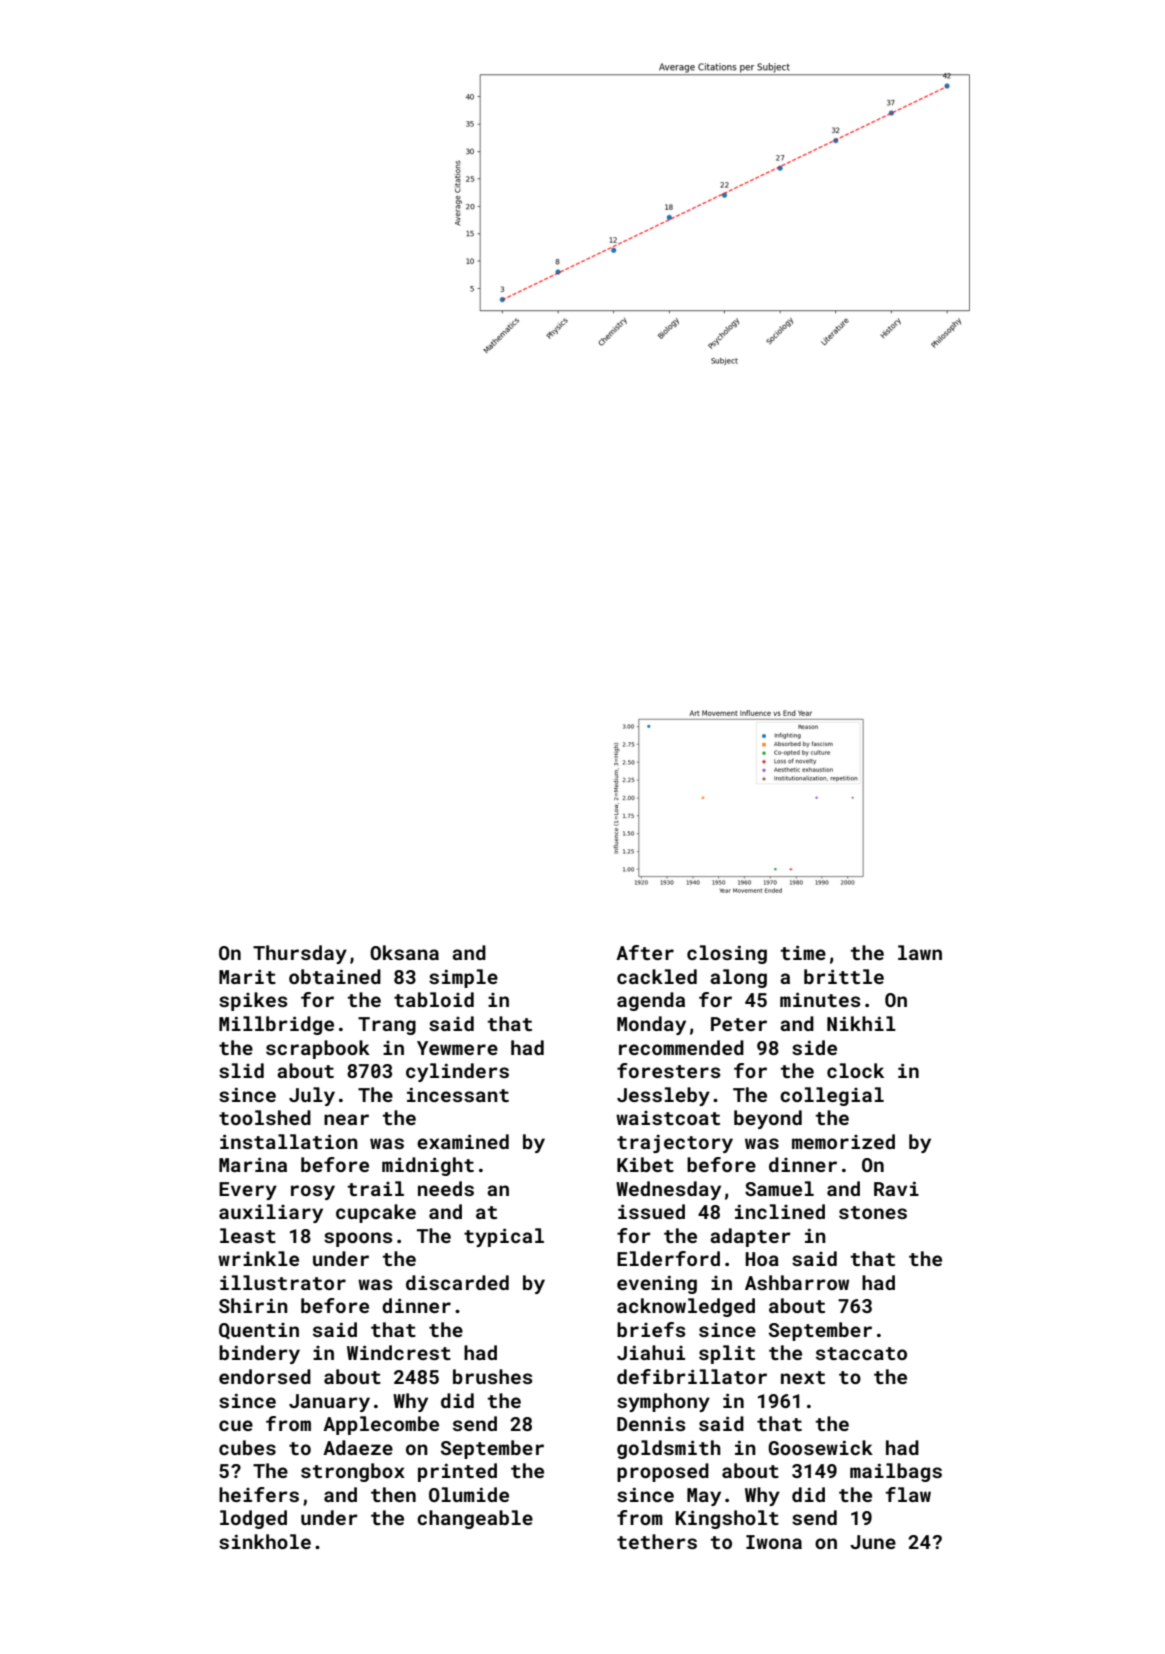 The height and width of the image is (1654, 1165). What do you see at coordinates (651, 1211) in the image?
I see `issued` at bounding box center [651, 1211].
